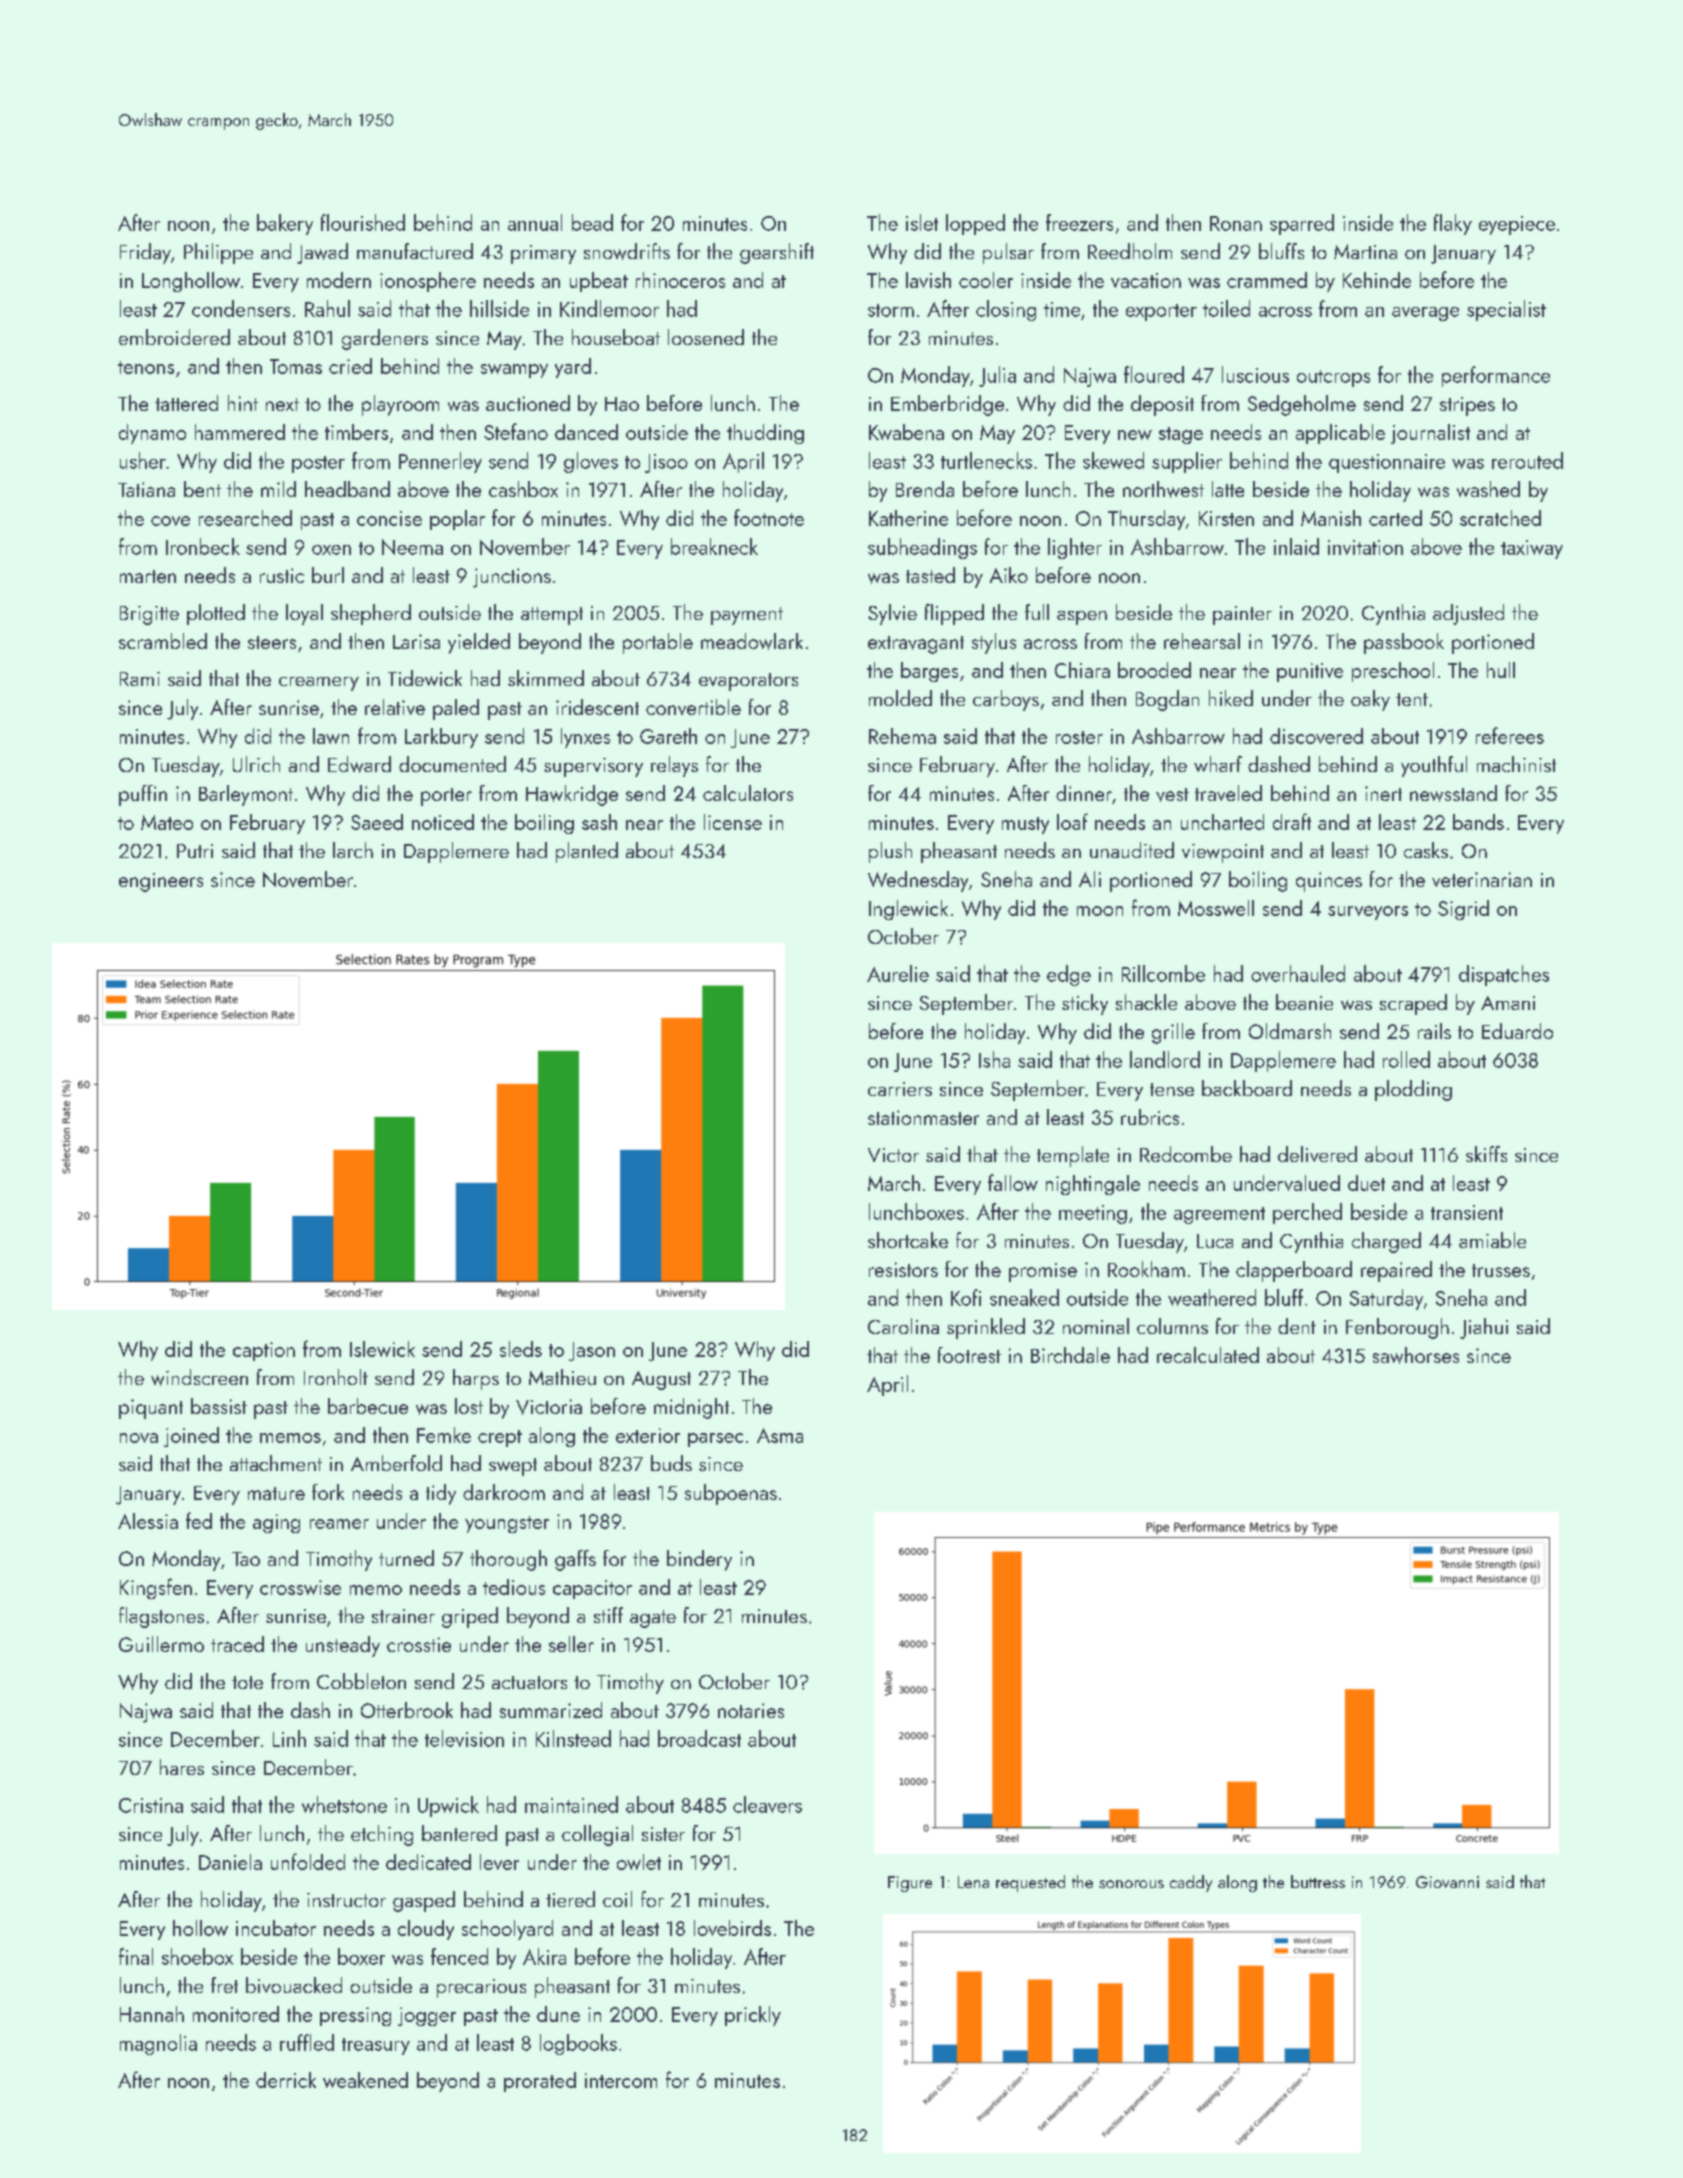 This image has width=1683, height=2178. Describe the element at coordinates (230, 1862) in the image. I see `Daniela` at that location.
